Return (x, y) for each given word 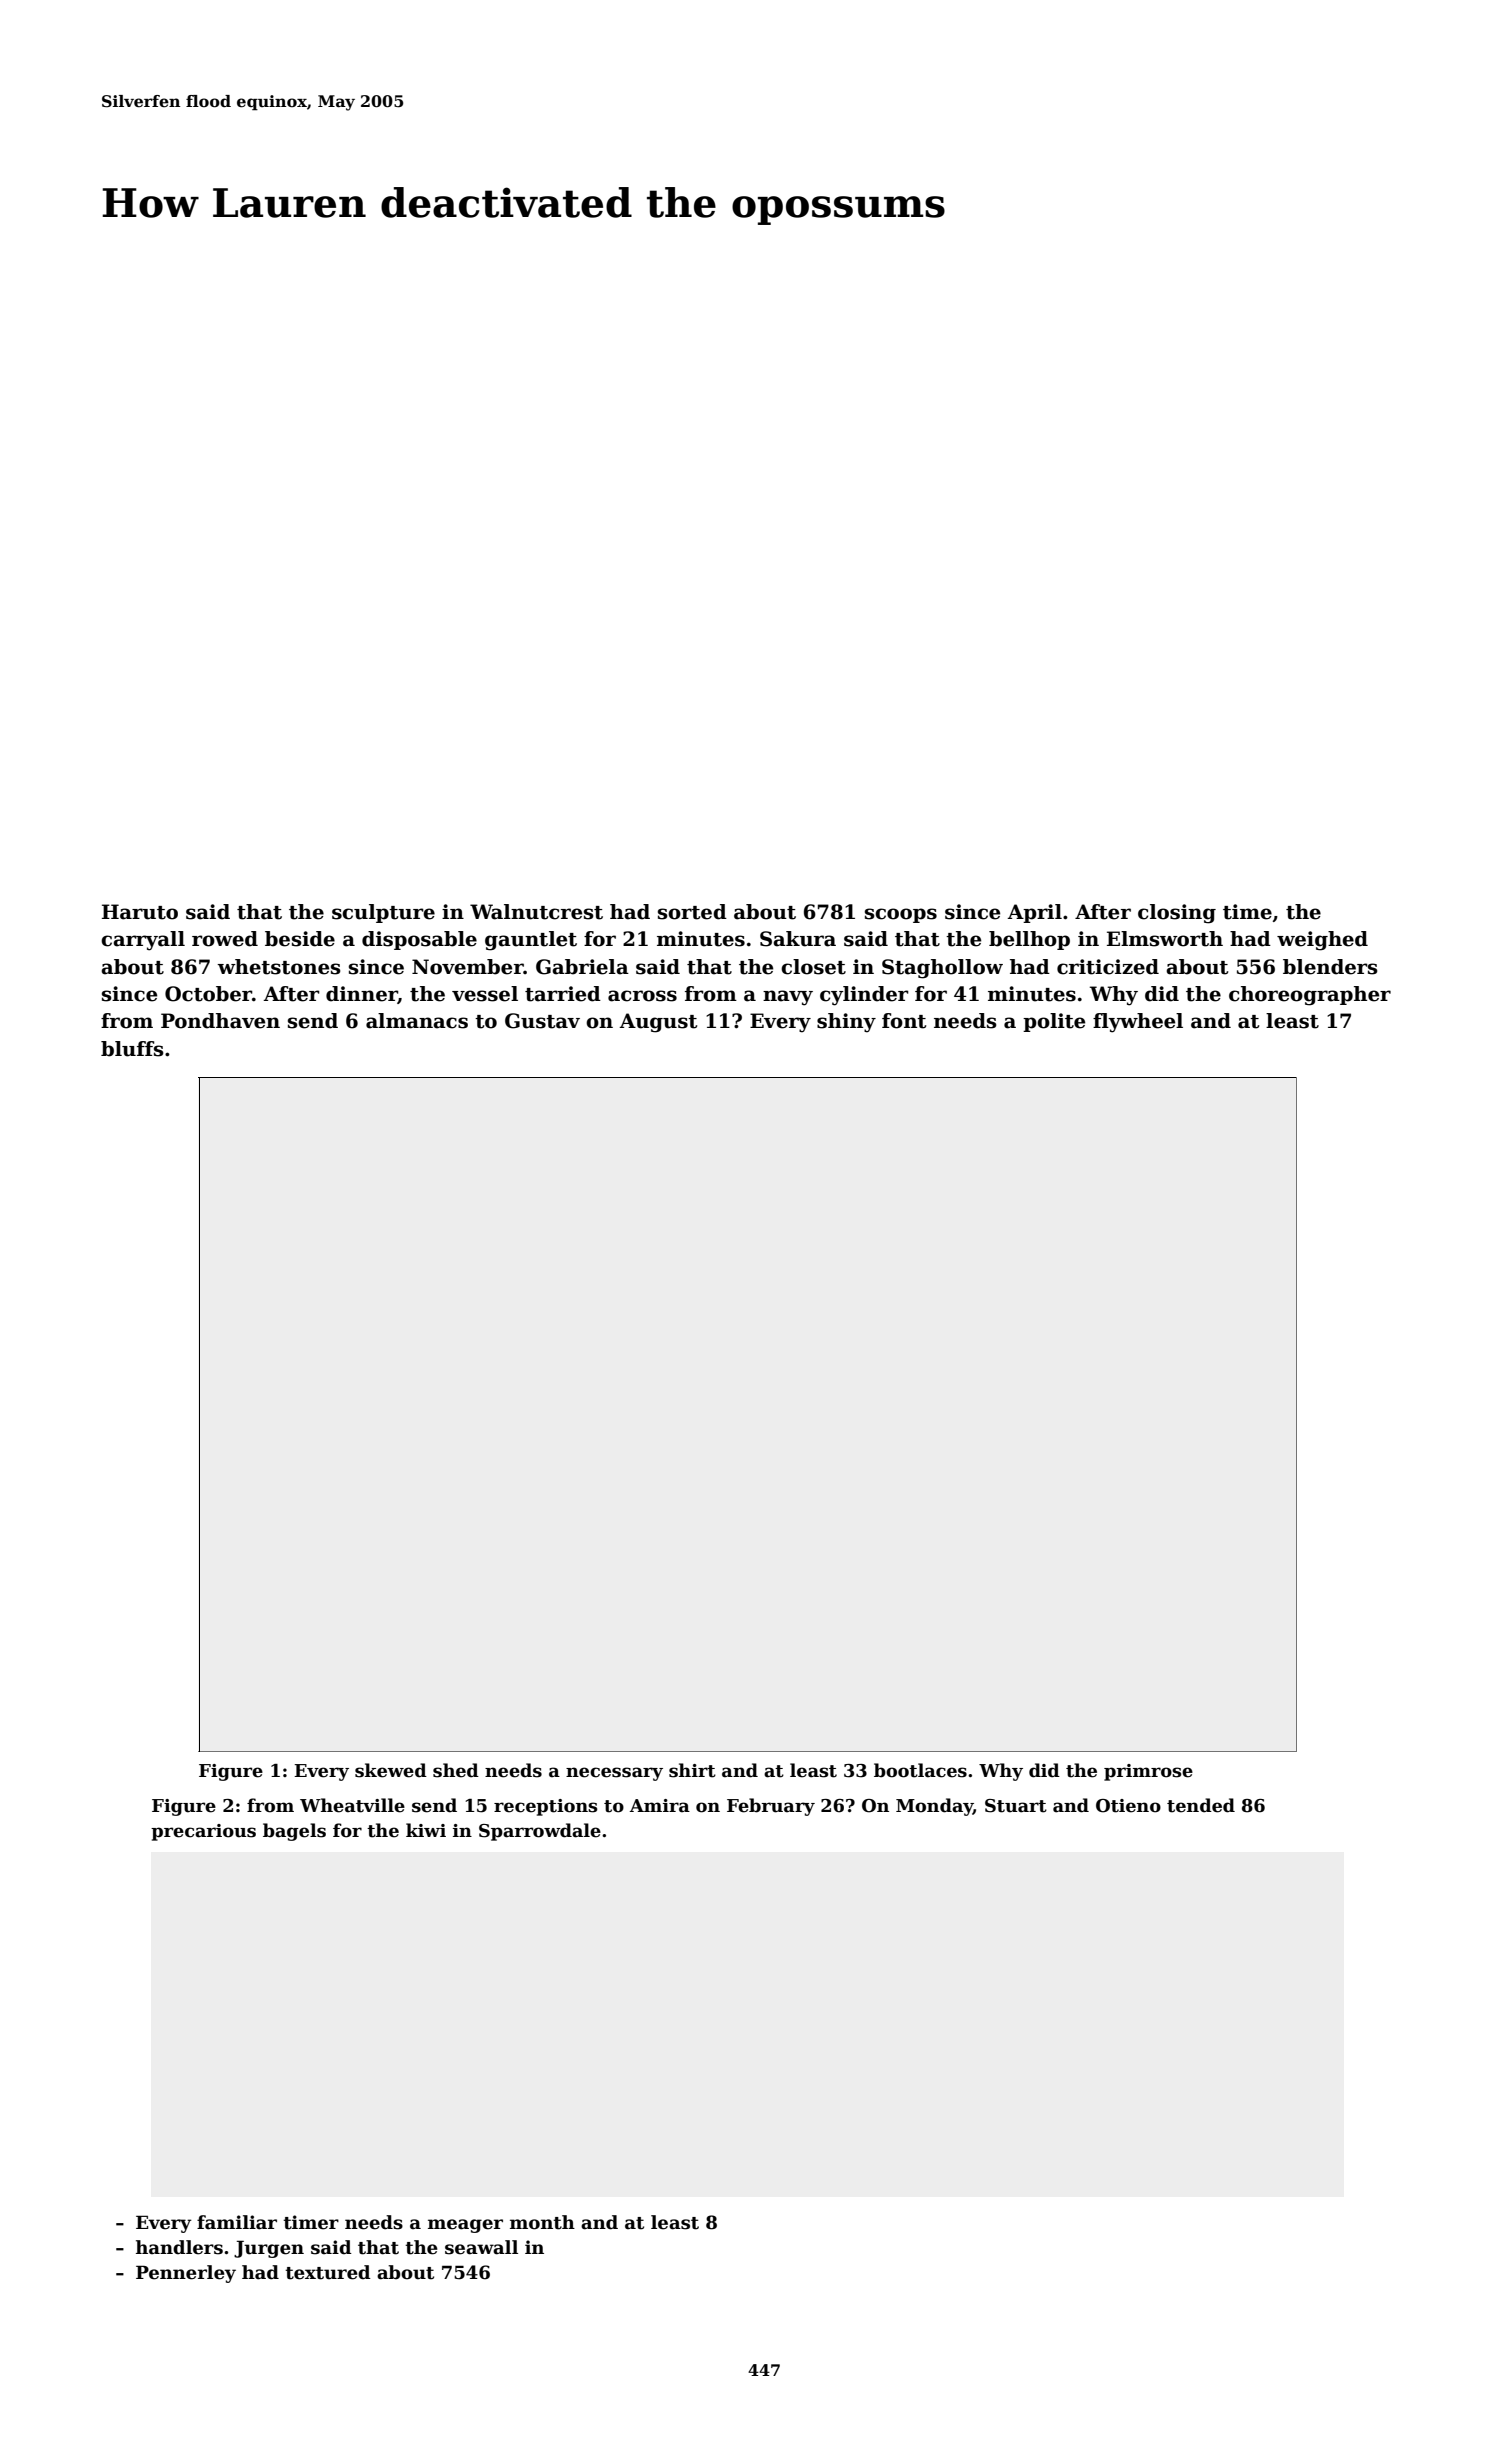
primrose (1148, 1772)
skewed (391, 1770)
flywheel (1138, 1023)
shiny (846, 1023)
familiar (237, 2222)
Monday (934, 1807)
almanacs (417, 1021)
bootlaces (920, 1770)
